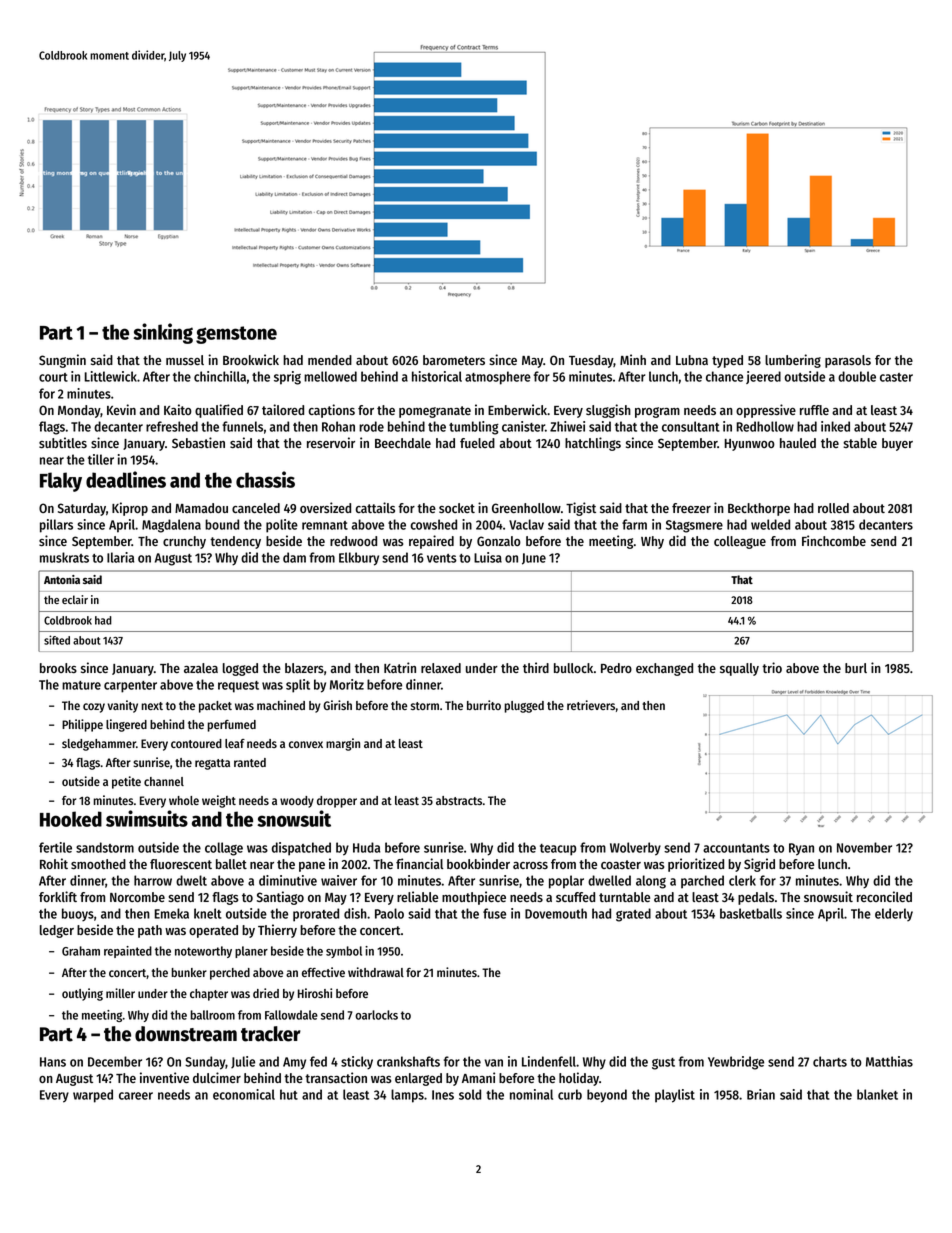  What do you see at coordinates (692, 360) in the screenshot?
I see `Lubna` at bounding box center [692, 360].
